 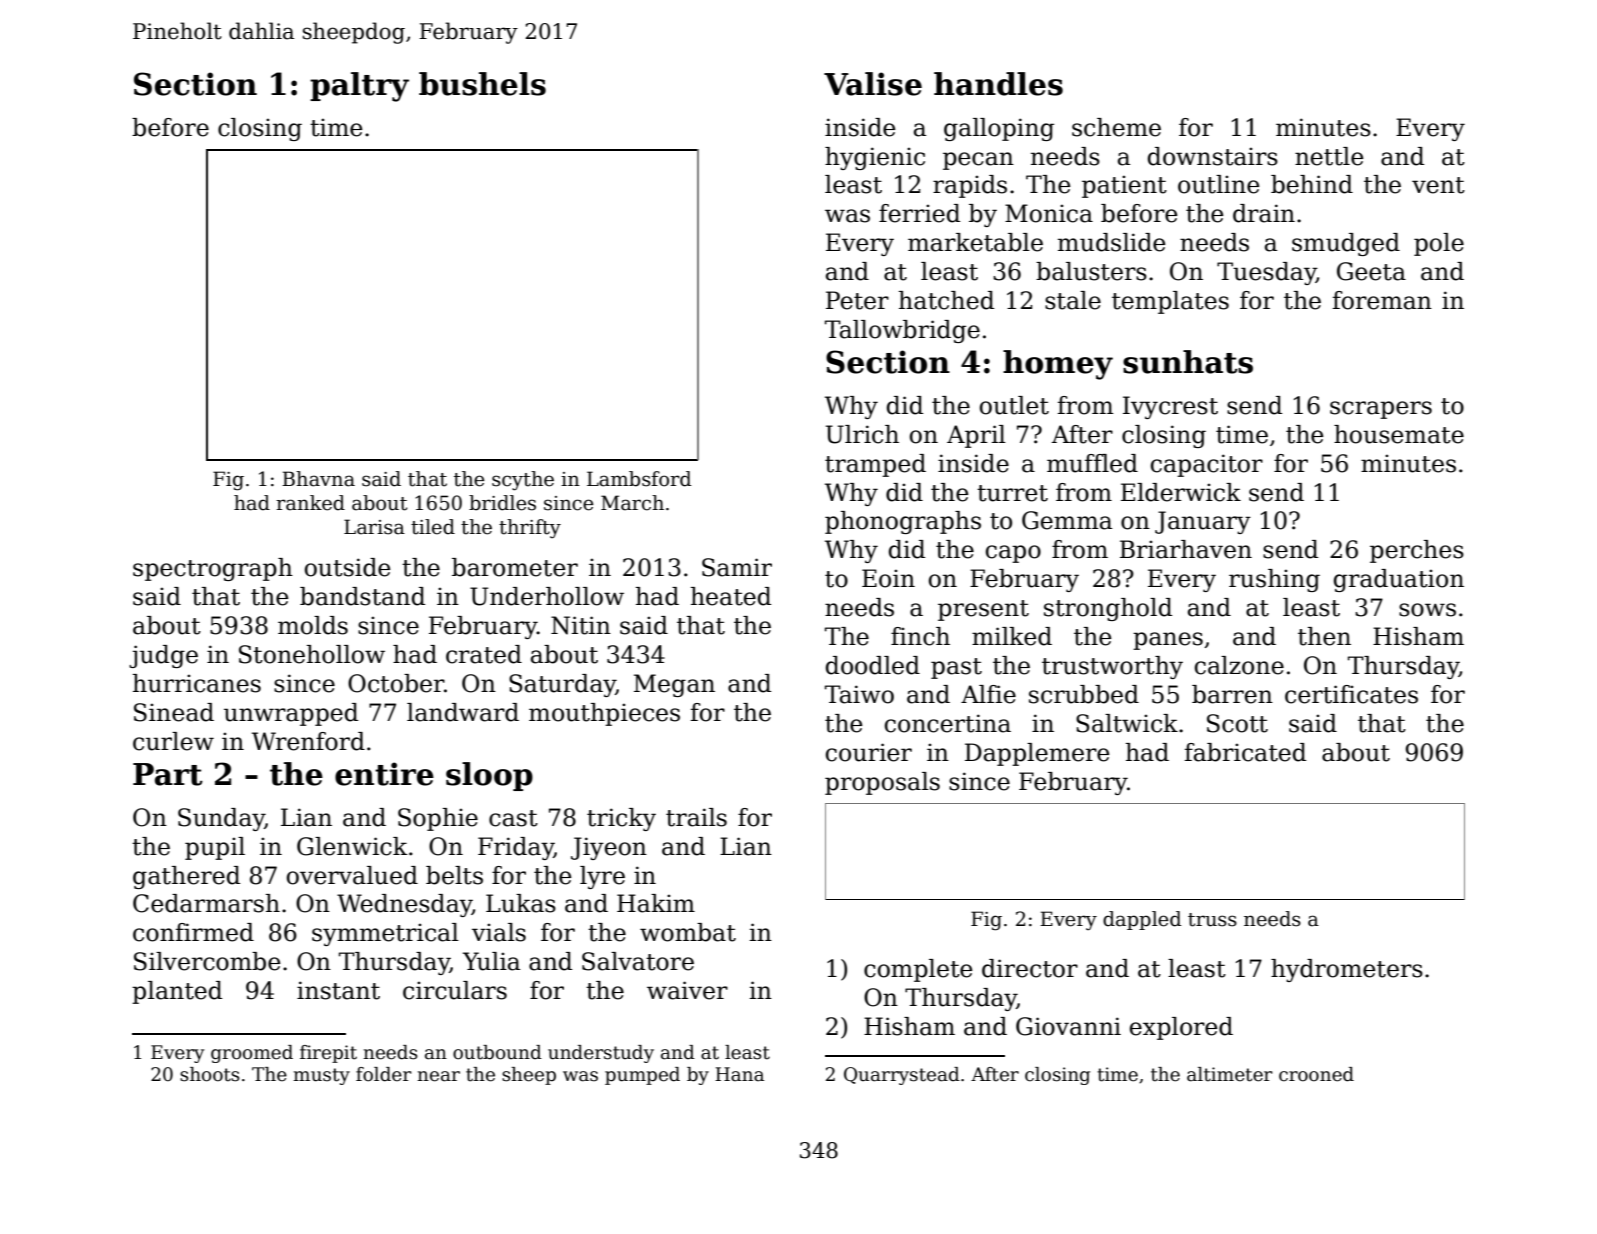 I want to click on Bhavna, so click(x=318, y=479).
